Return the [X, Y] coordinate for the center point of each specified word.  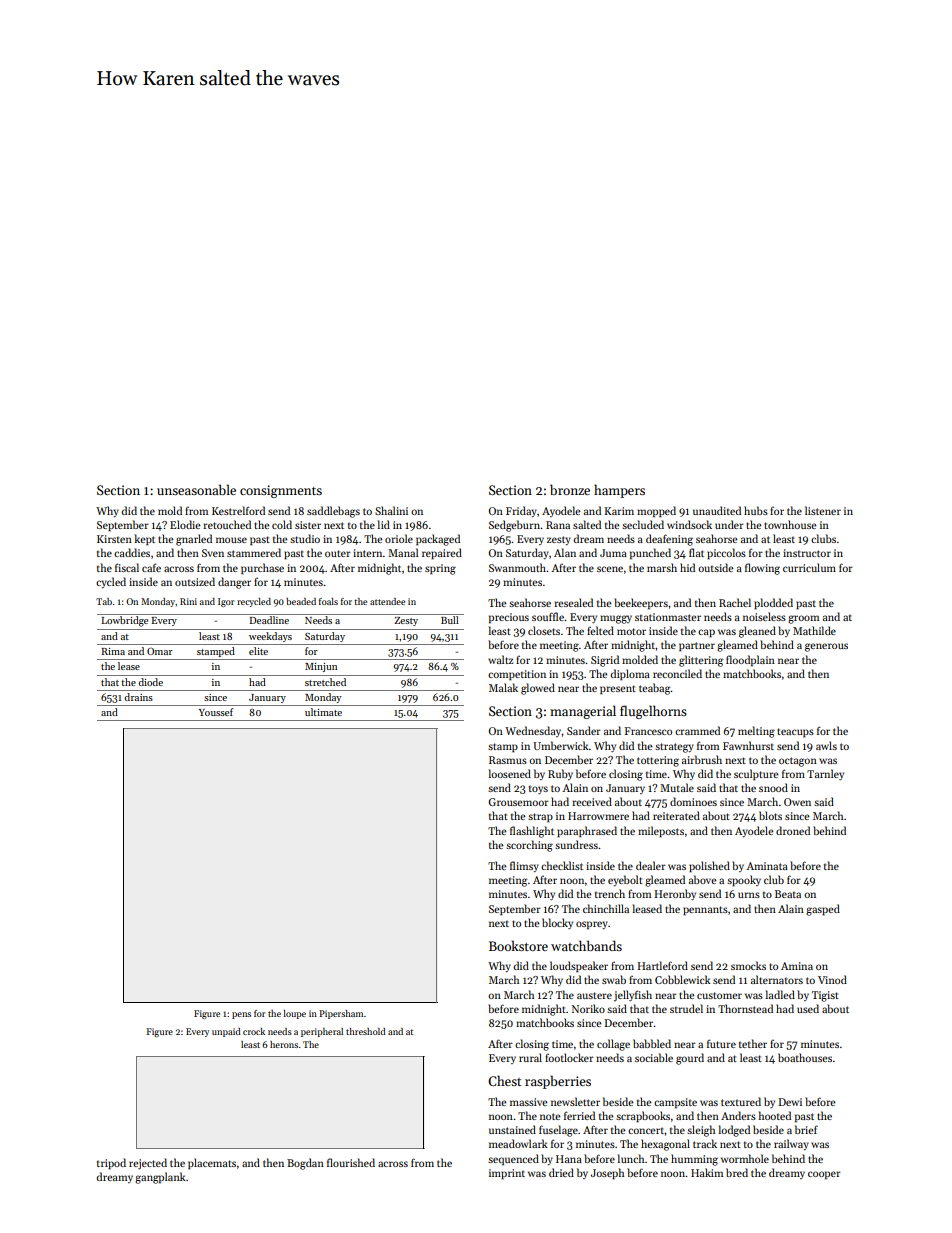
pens [241, 1015]
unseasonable [196, 489]
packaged [438, 540]
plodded [773, 604]
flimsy [524, 866]
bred [737, 1172]
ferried [579, 1115]
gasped [823, 910]
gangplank [160, 1178]
